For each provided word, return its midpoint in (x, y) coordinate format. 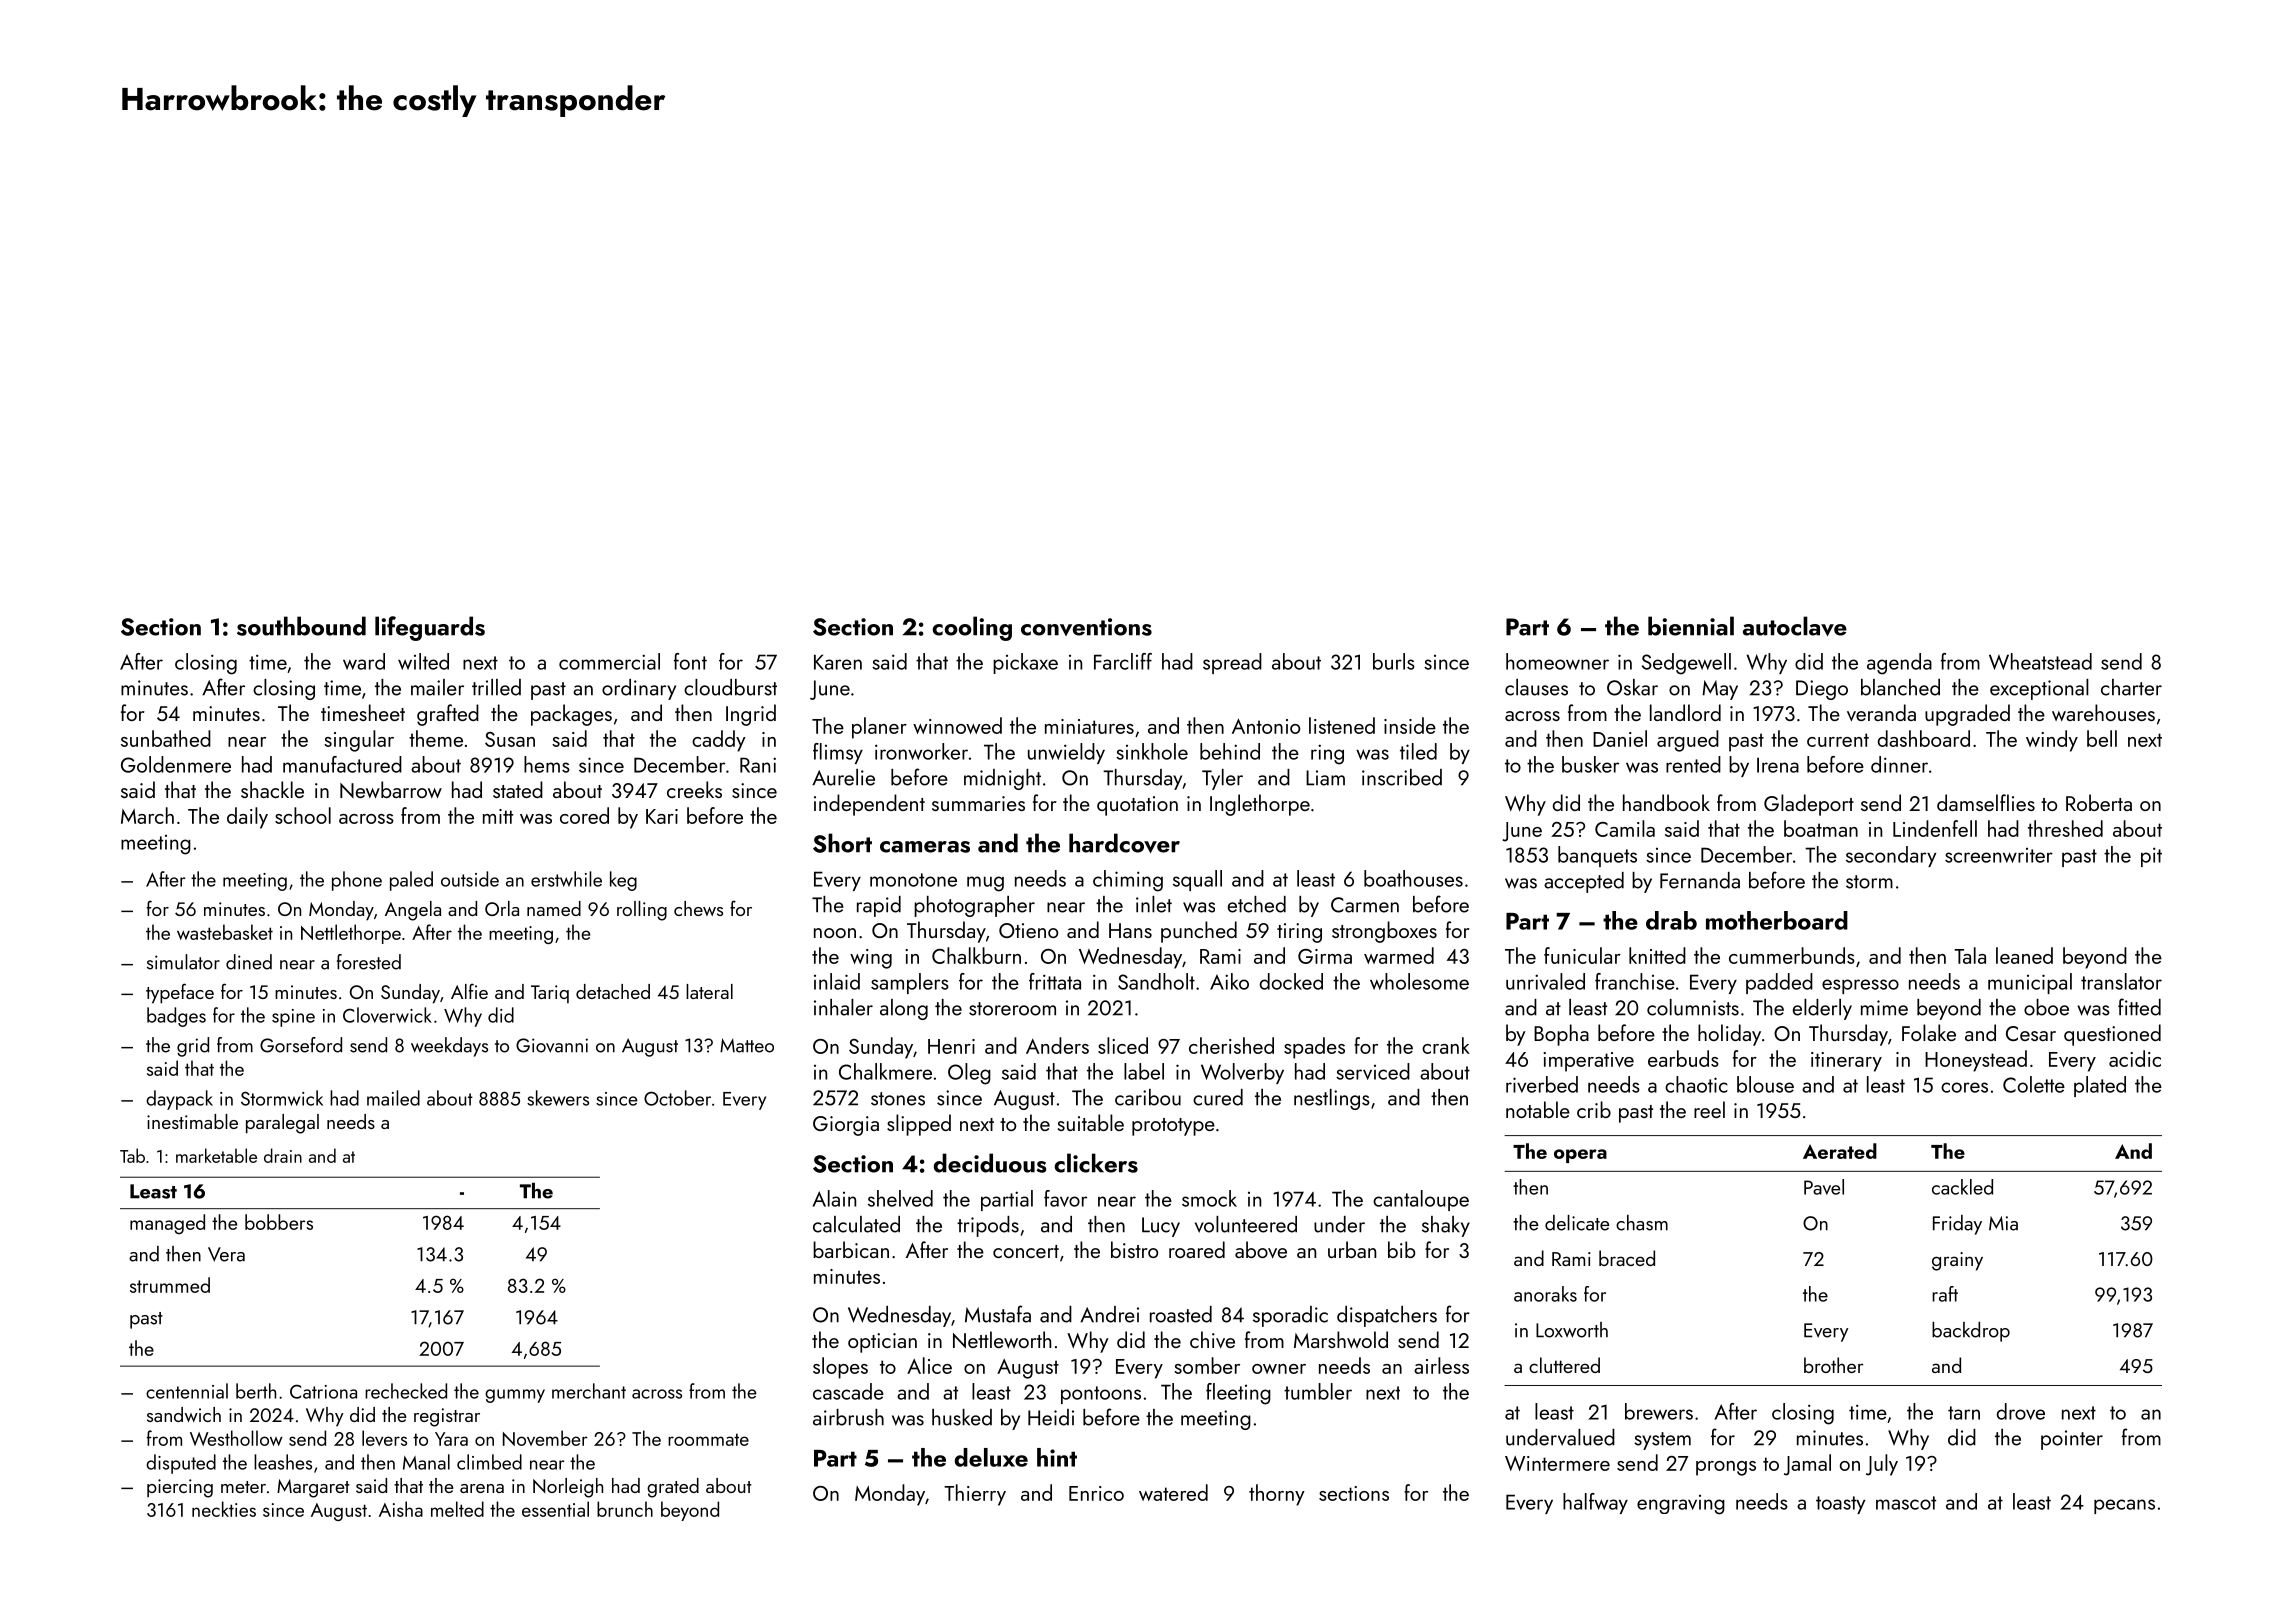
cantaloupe (1421, 1200)
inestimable (192, 1121)
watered (1173, 1492)
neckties (224, 1509)
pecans (2124, 1506)
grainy (1957, 1261)
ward (364, 661)
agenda (1899, 664)
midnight (1002, 779)
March (147, 815)
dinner (1899, 764)
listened (1342, 725)
